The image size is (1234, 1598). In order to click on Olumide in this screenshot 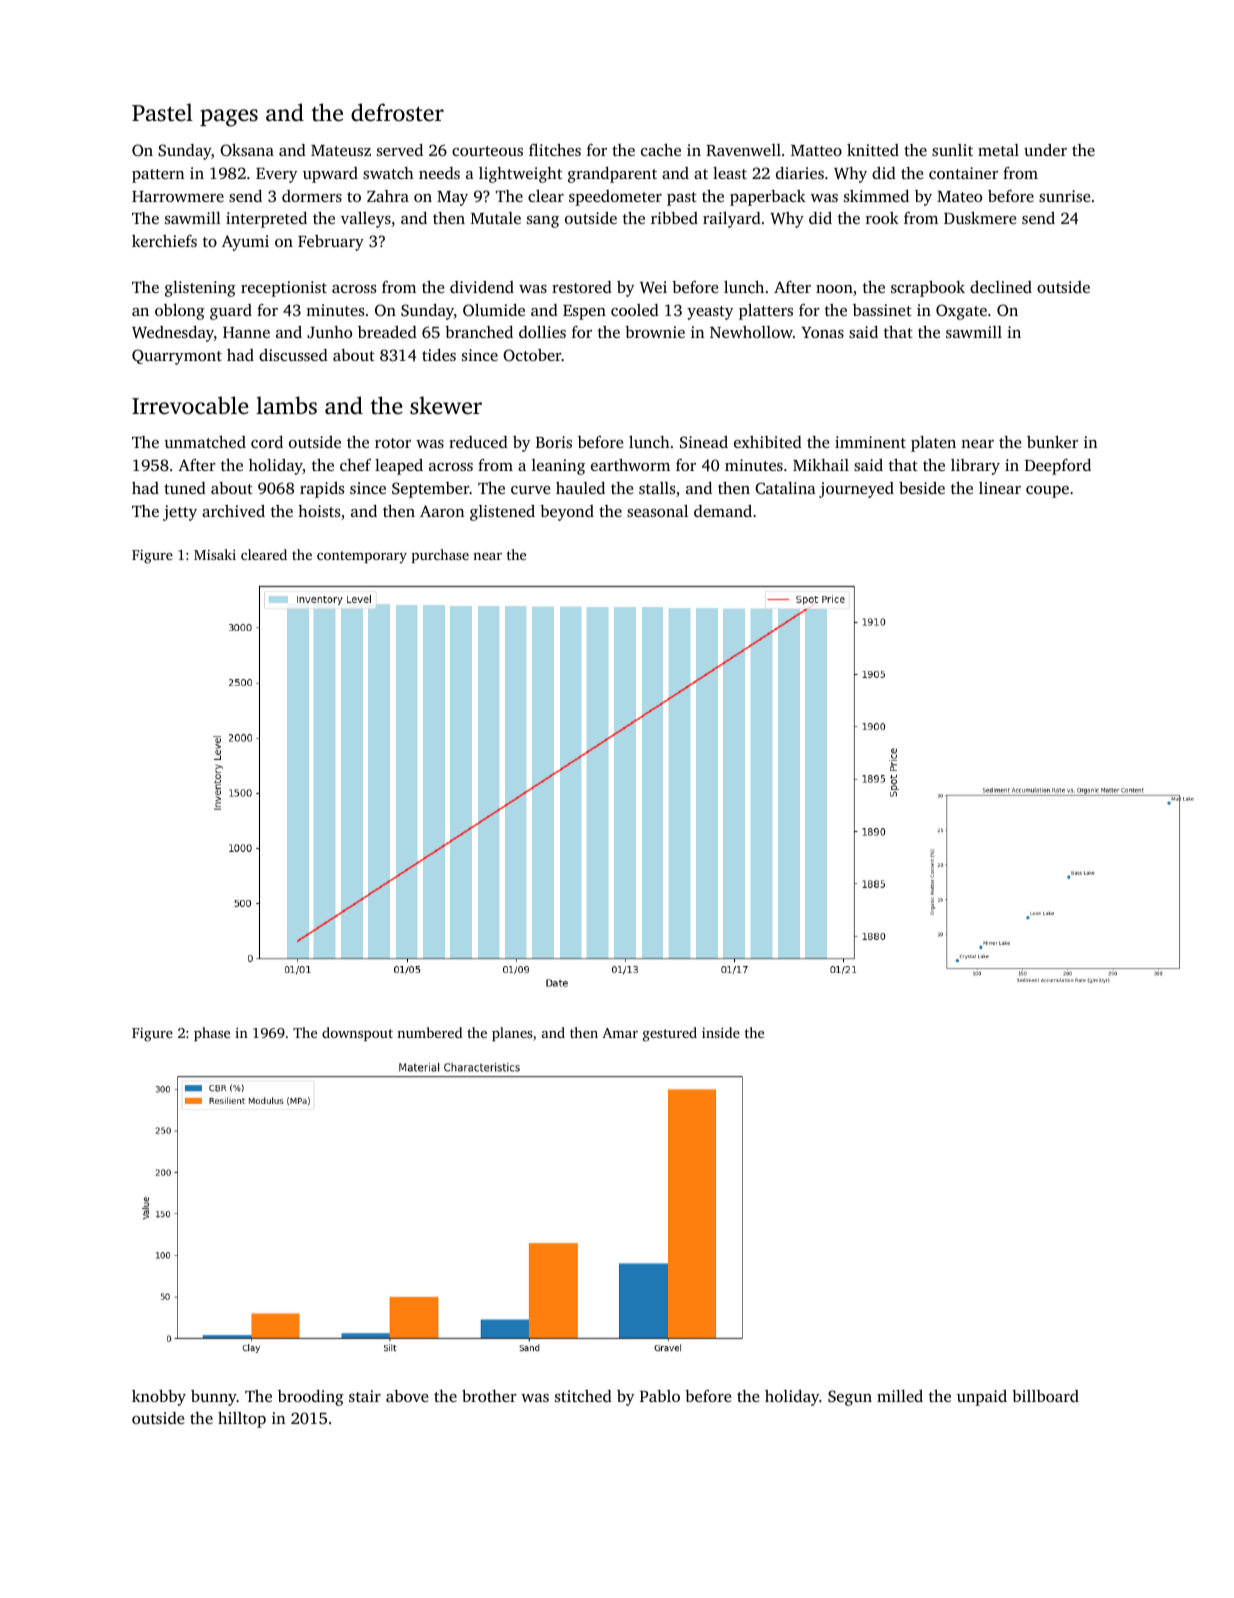, I will do `click(494, 310)`.
